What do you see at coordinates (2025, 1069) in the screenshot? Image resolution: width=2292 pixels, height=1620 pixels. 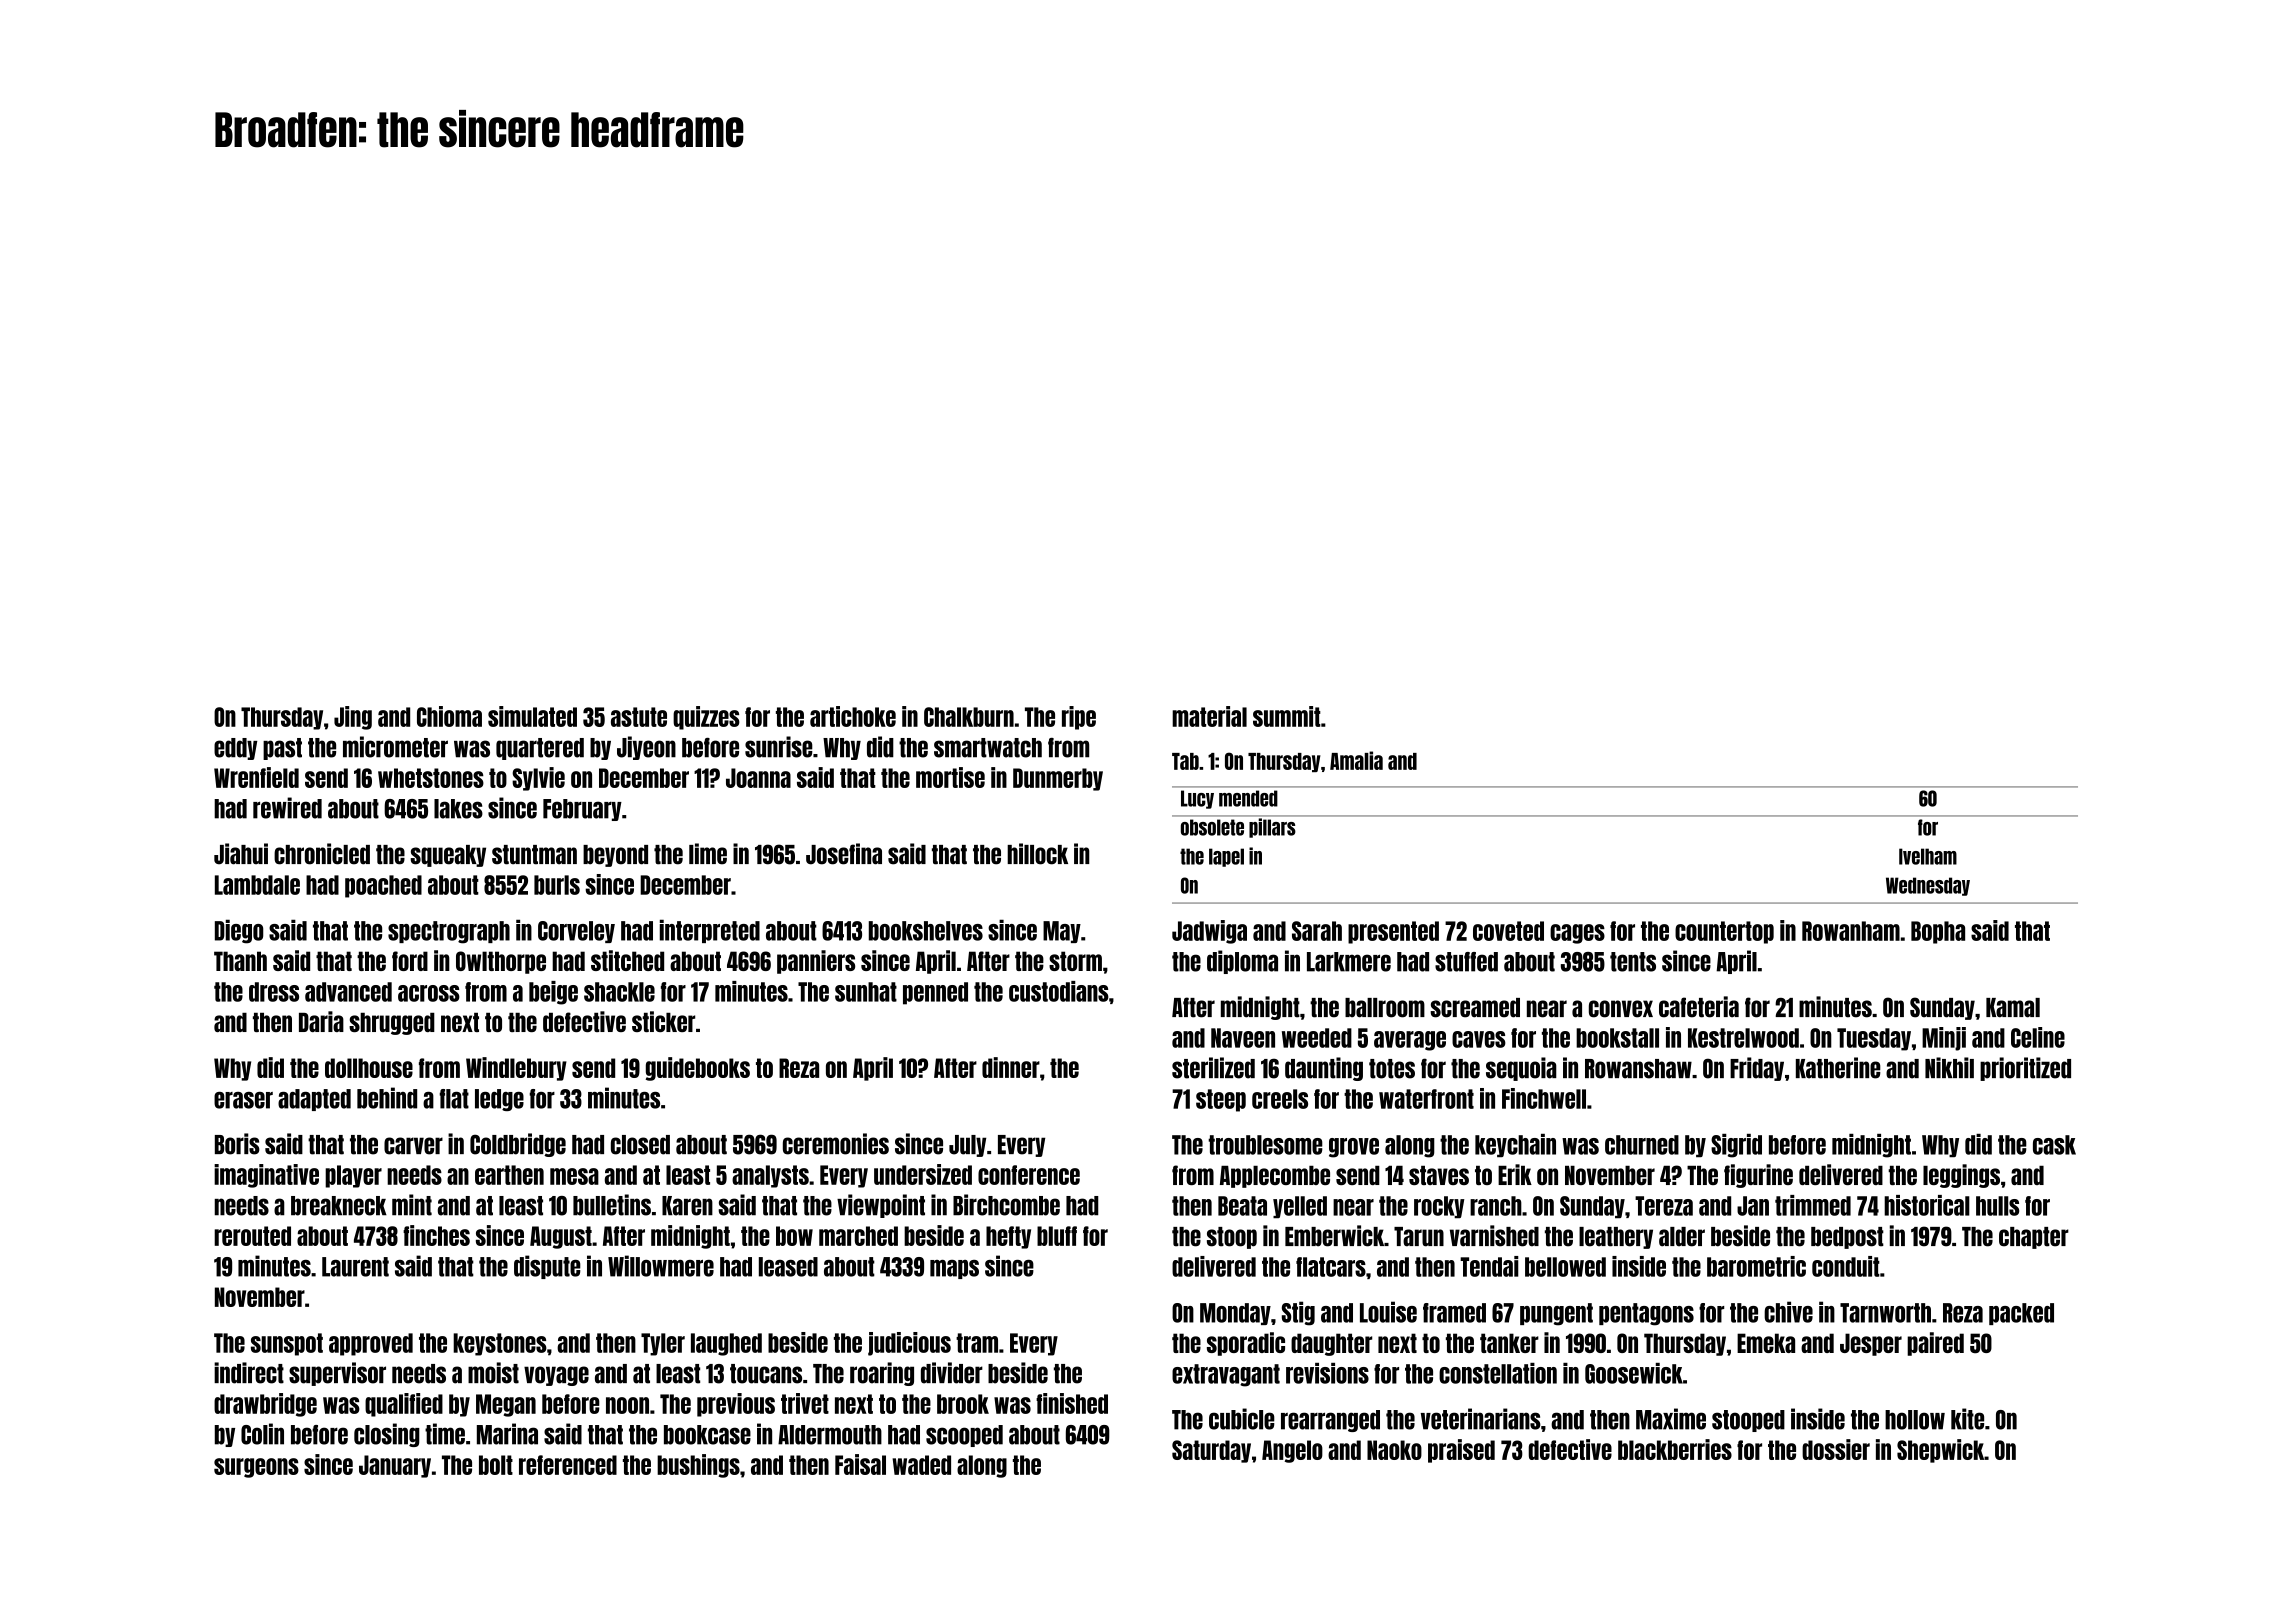 I see `prioritized` at bounding box center [2025, 1069].
